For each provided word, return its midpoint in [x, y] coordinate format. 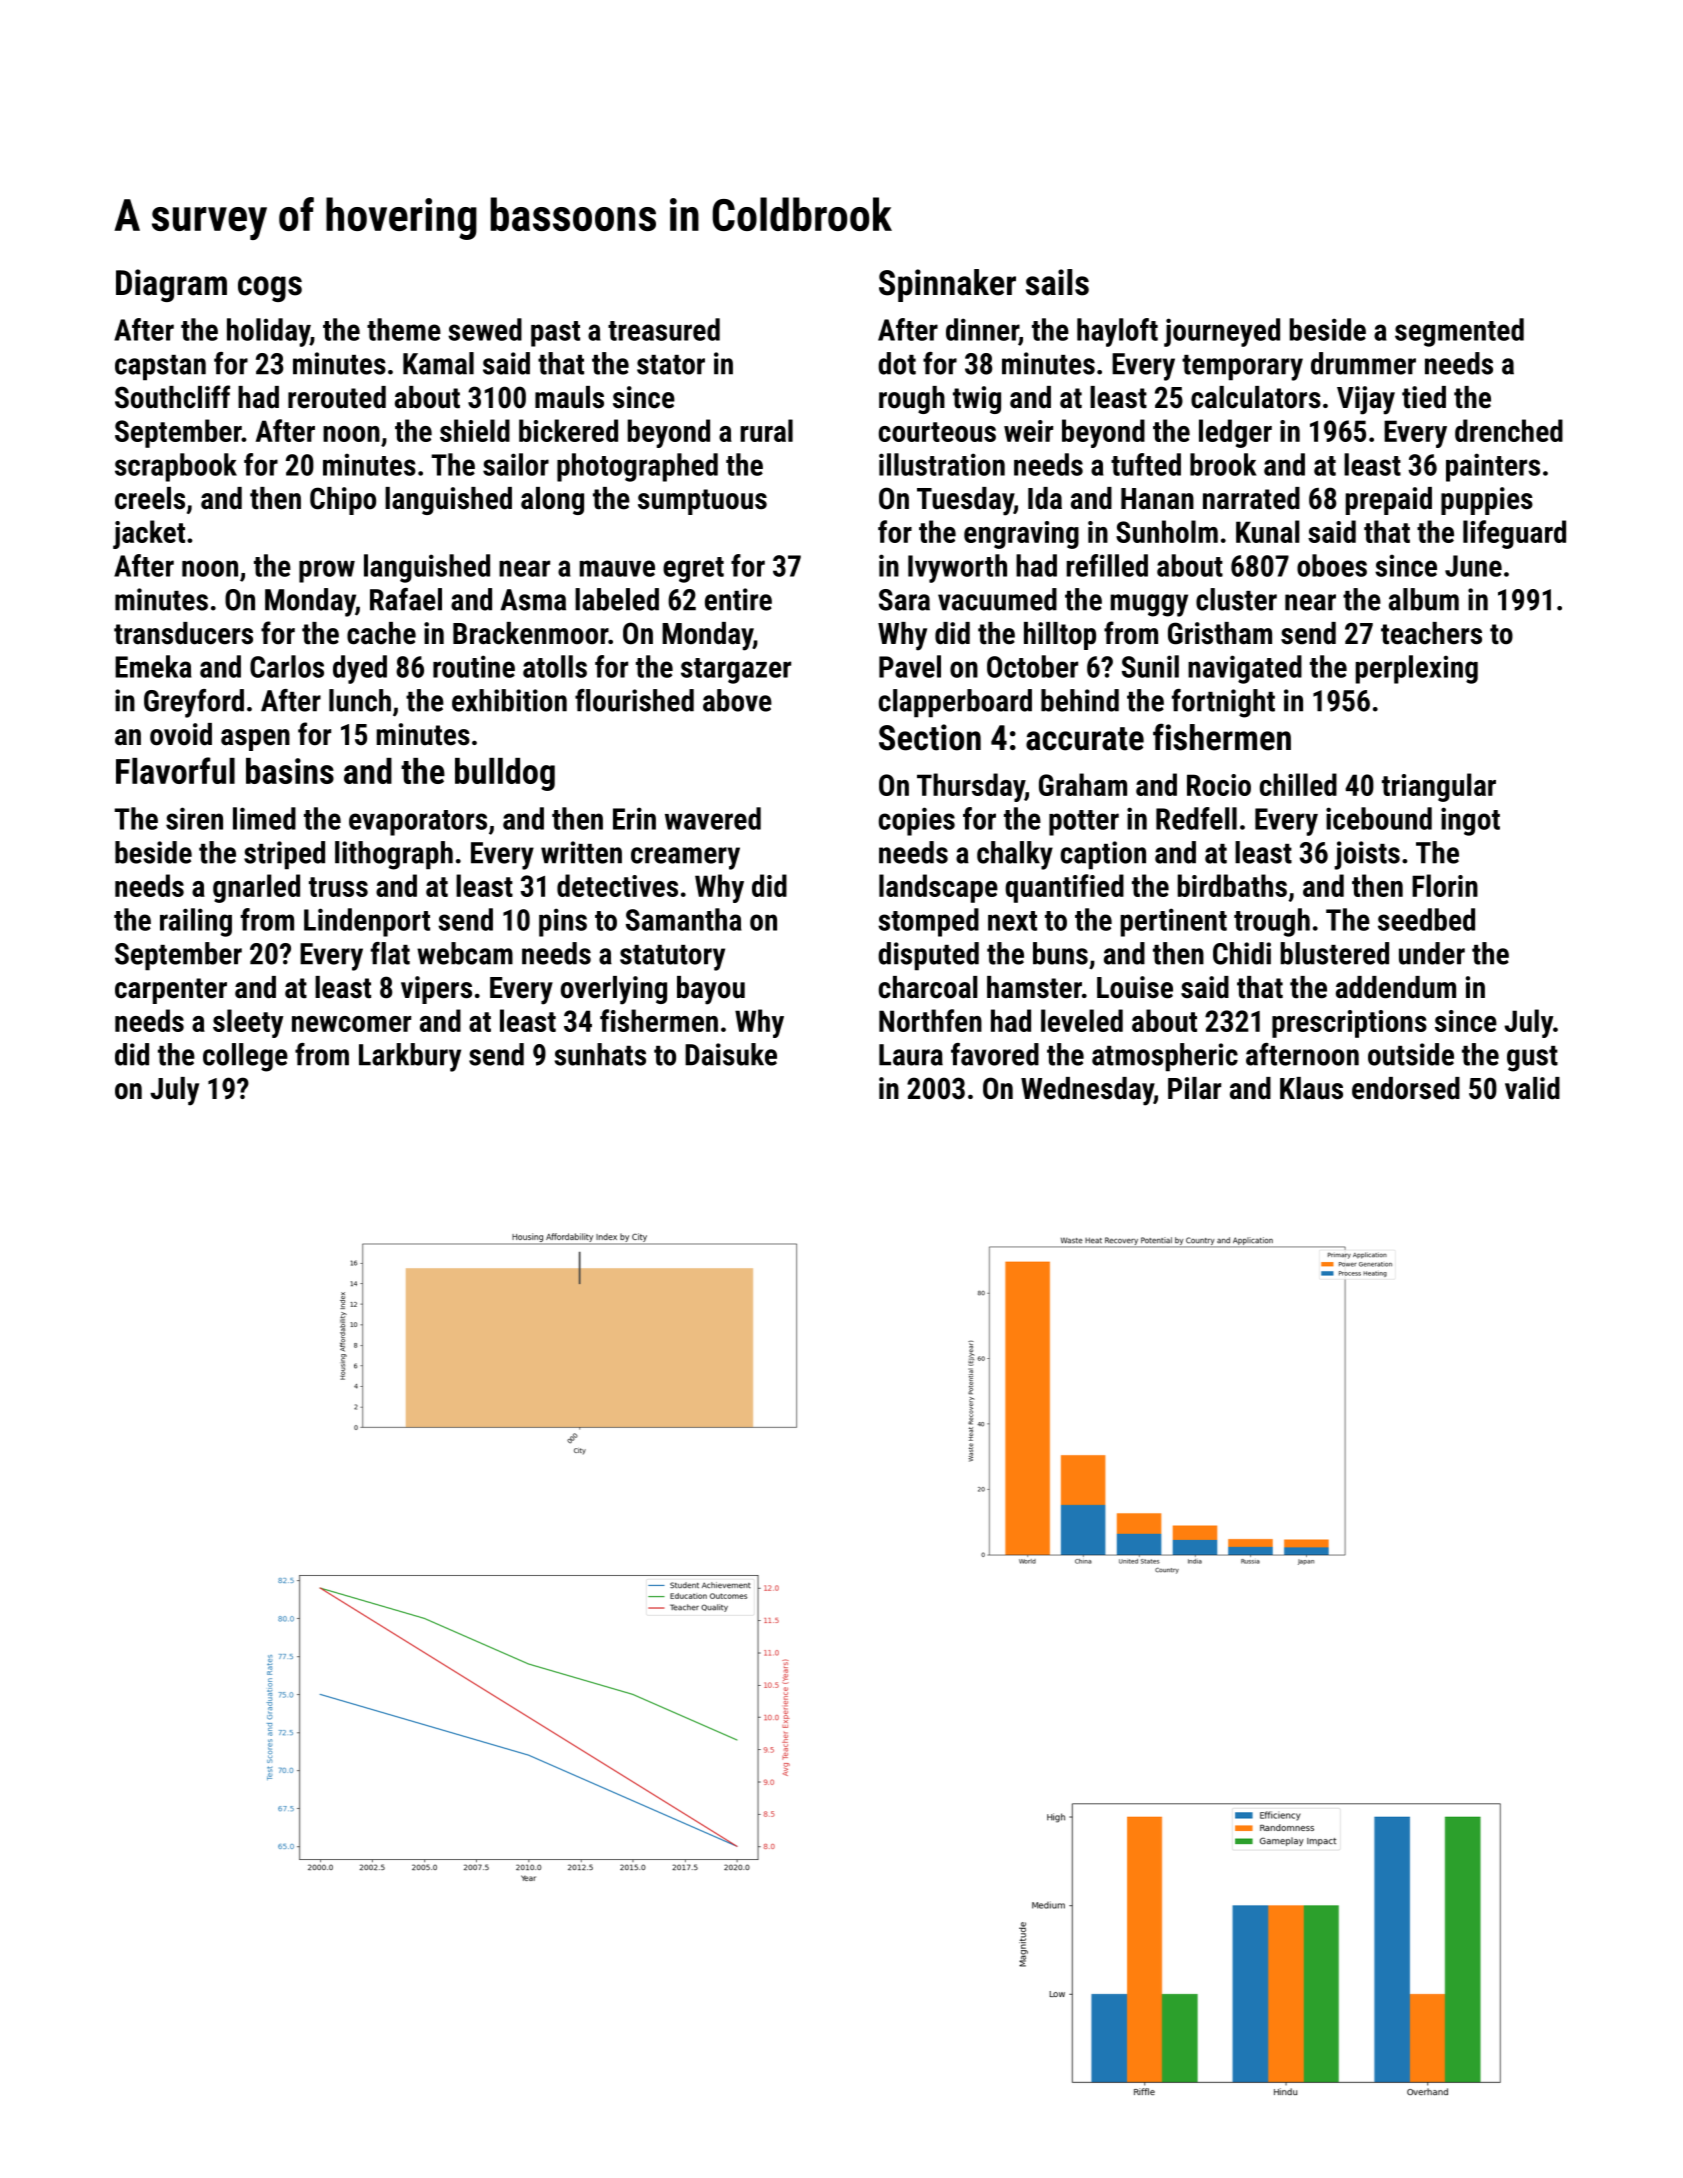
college [245, 1057]
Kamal [438, 363]
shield [475, 430]
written [581, 852]
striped [284, 855]
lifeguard [1514, 534]
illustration [942, 464]
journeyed [1222, 332]
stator [671, 365]
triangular [1439, 787]
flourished [634, 700]
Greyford [194, 703]
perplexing [1417, 669]
